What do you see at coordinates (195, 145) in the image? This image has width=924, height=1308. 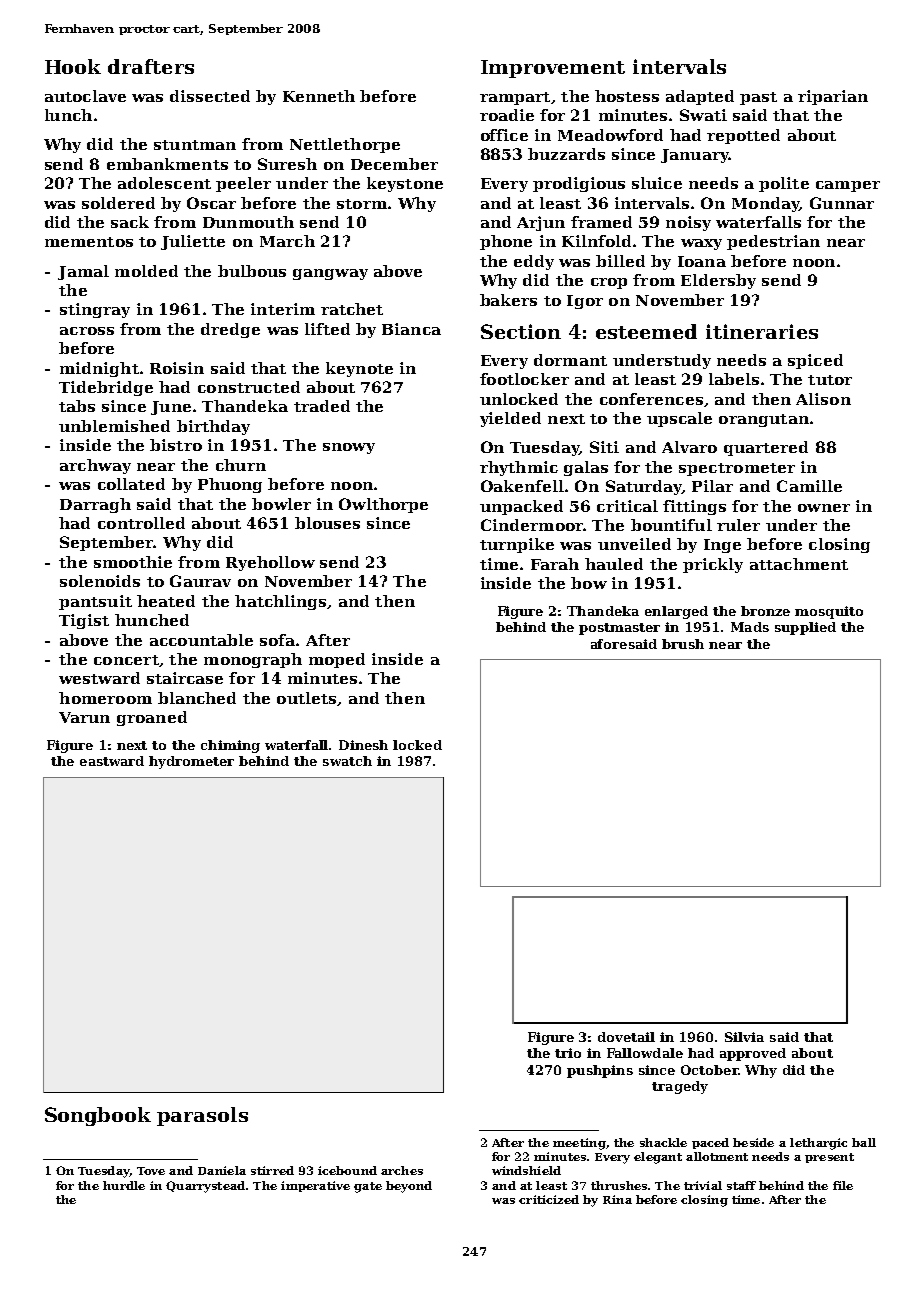 I see `stuntman` at bounding box center [195, 145].
